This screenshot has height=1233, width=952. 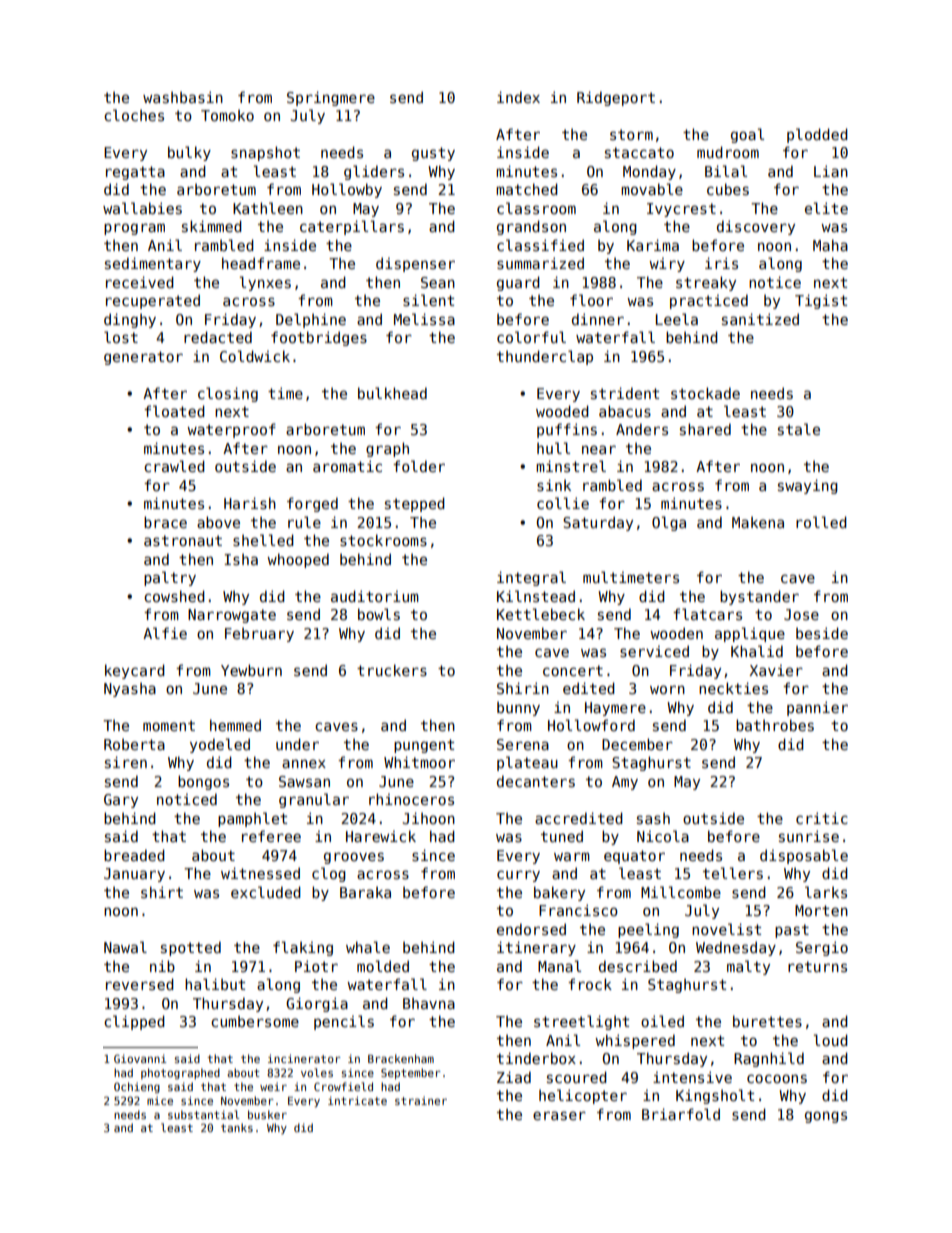 I want to click on lost, so click(x=121, y=337).
